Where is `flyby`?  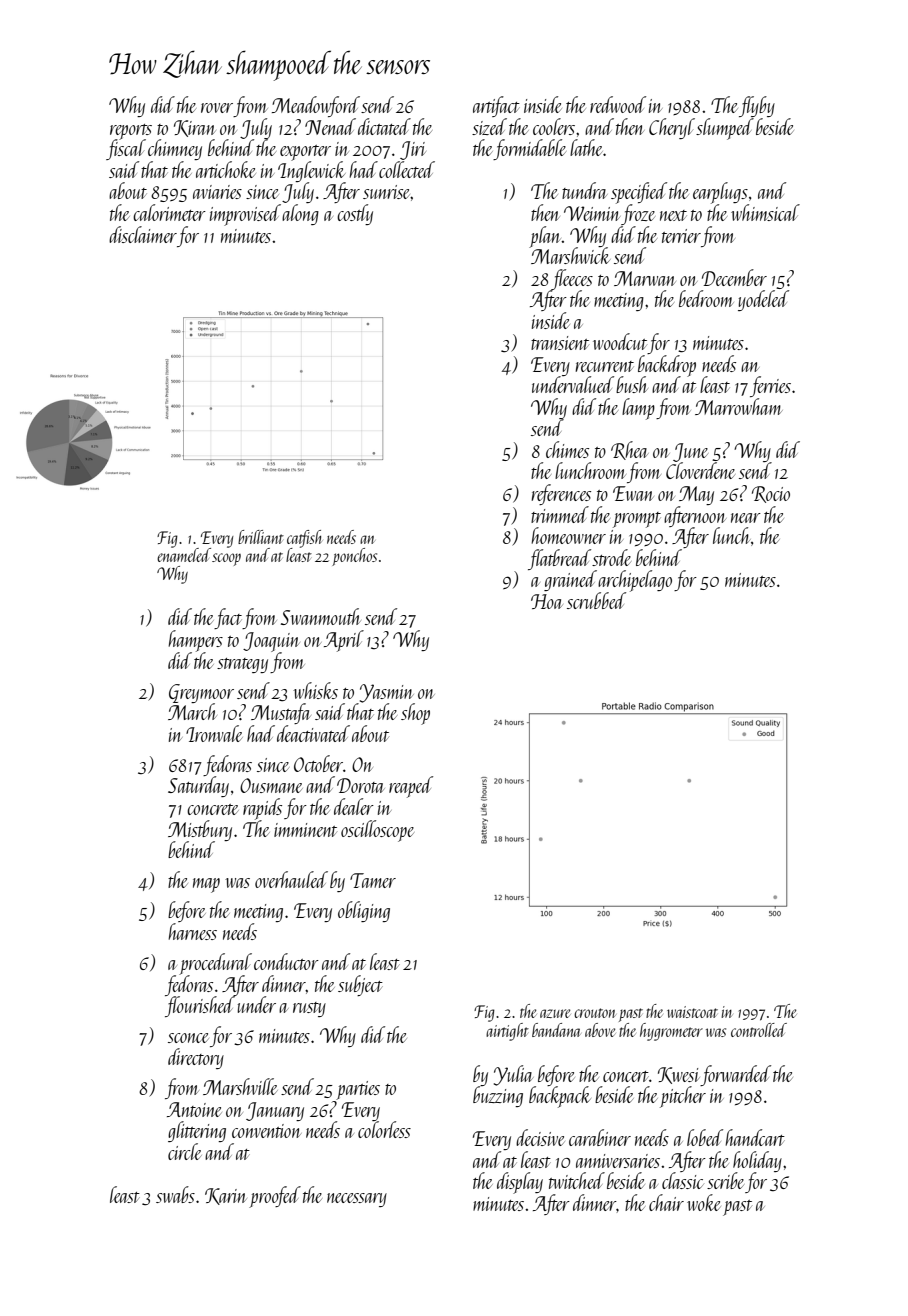
flyby is located at coordinates (757, 106).
